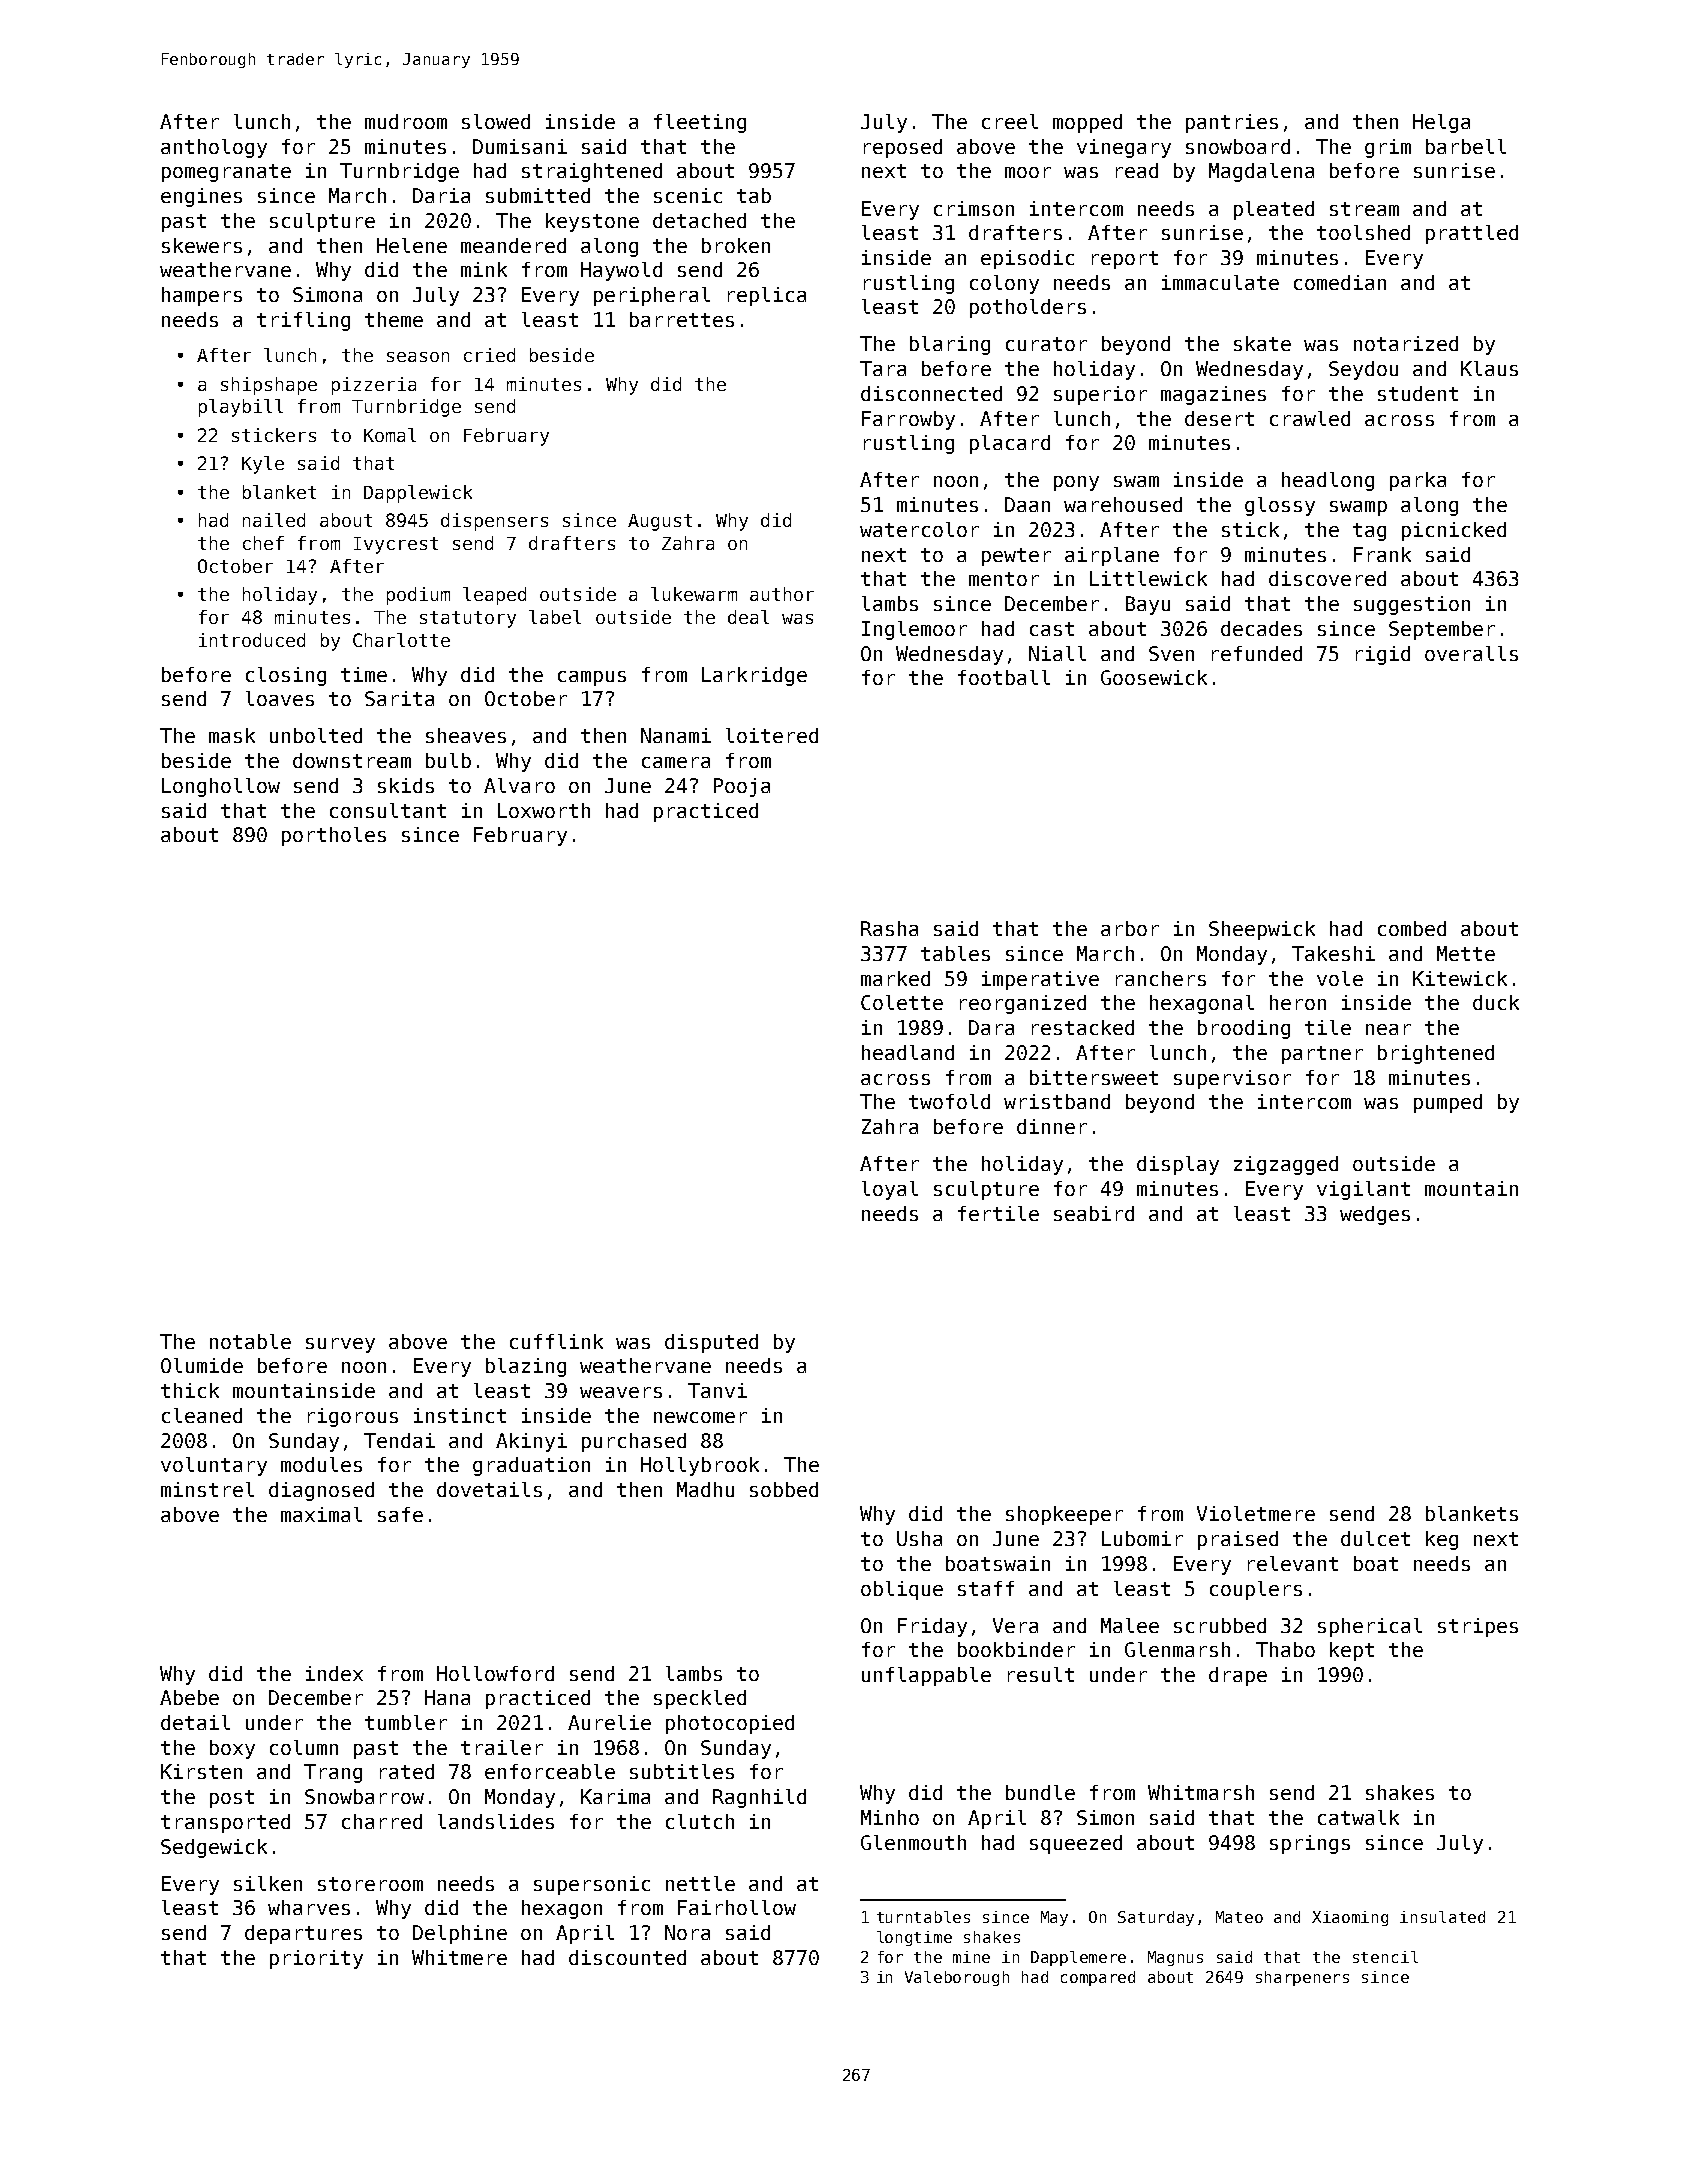  Describe the element at coordinates (334, 836) in the image. I see `portholes` at that location.
